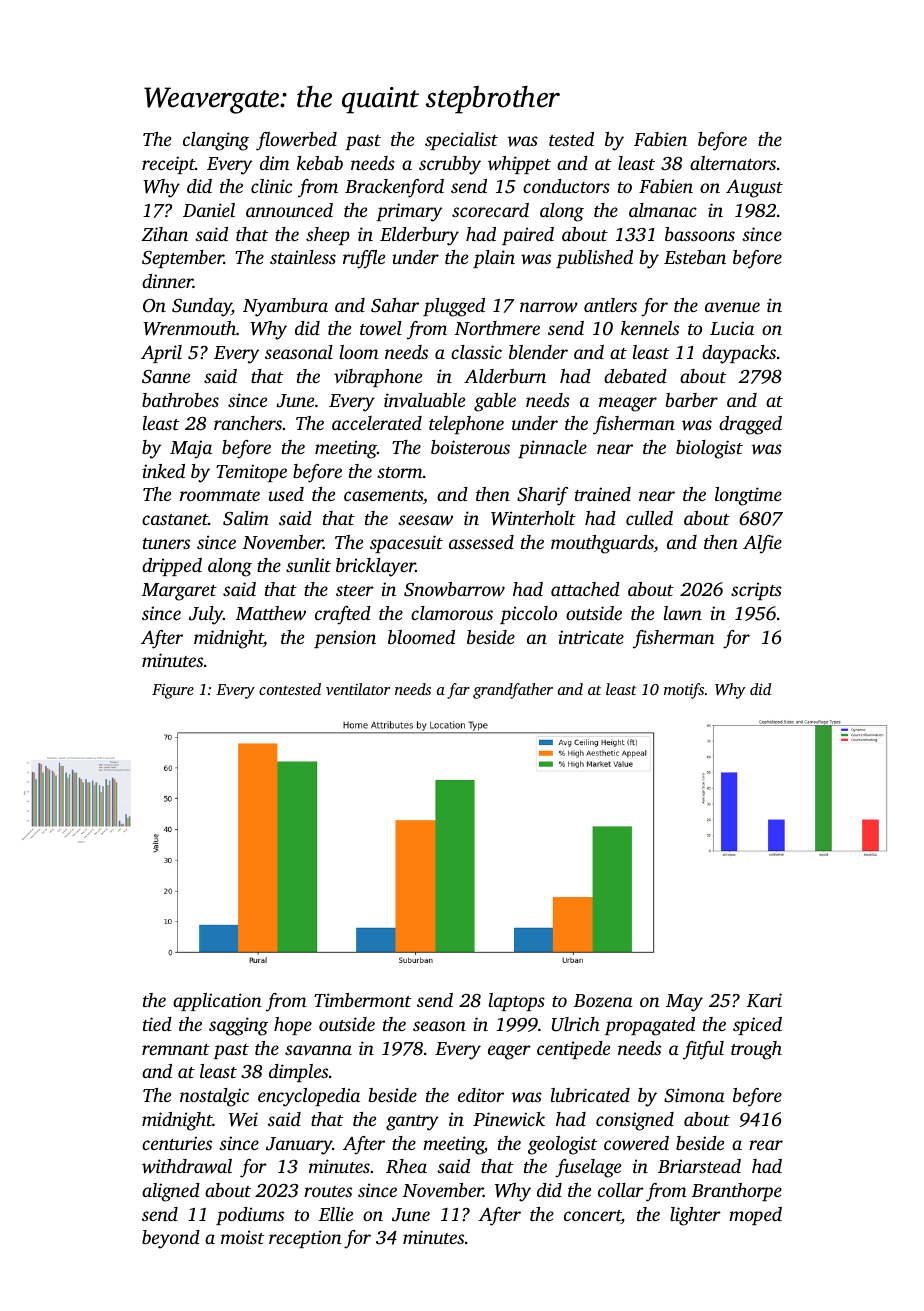 This document has width=924, height=1311. I want to click on Nyambura, so click(285, 307).
